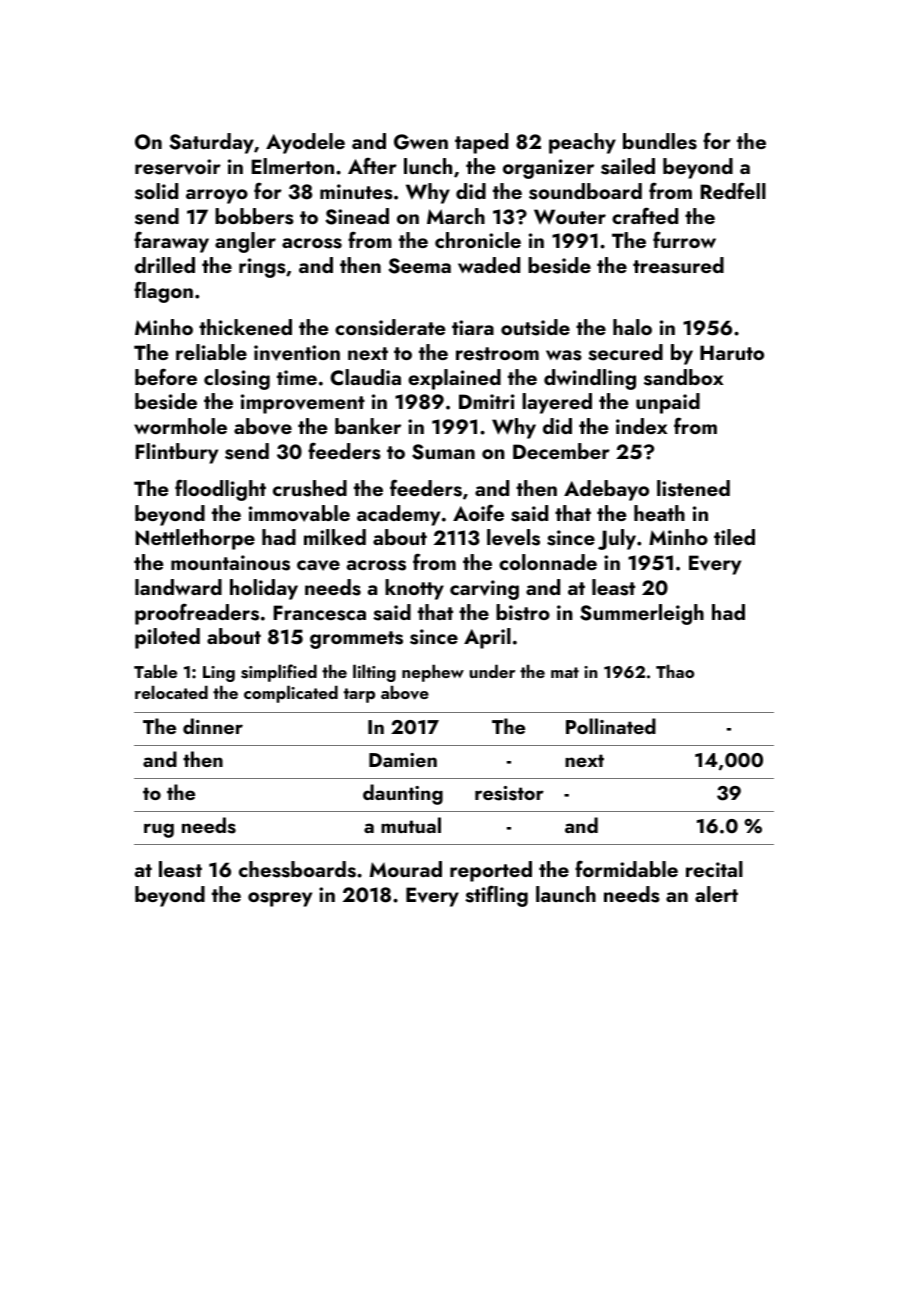  What do you see at coordinates (557, 403) in the image?
I see `layered` at bounding box center [557, 403].
